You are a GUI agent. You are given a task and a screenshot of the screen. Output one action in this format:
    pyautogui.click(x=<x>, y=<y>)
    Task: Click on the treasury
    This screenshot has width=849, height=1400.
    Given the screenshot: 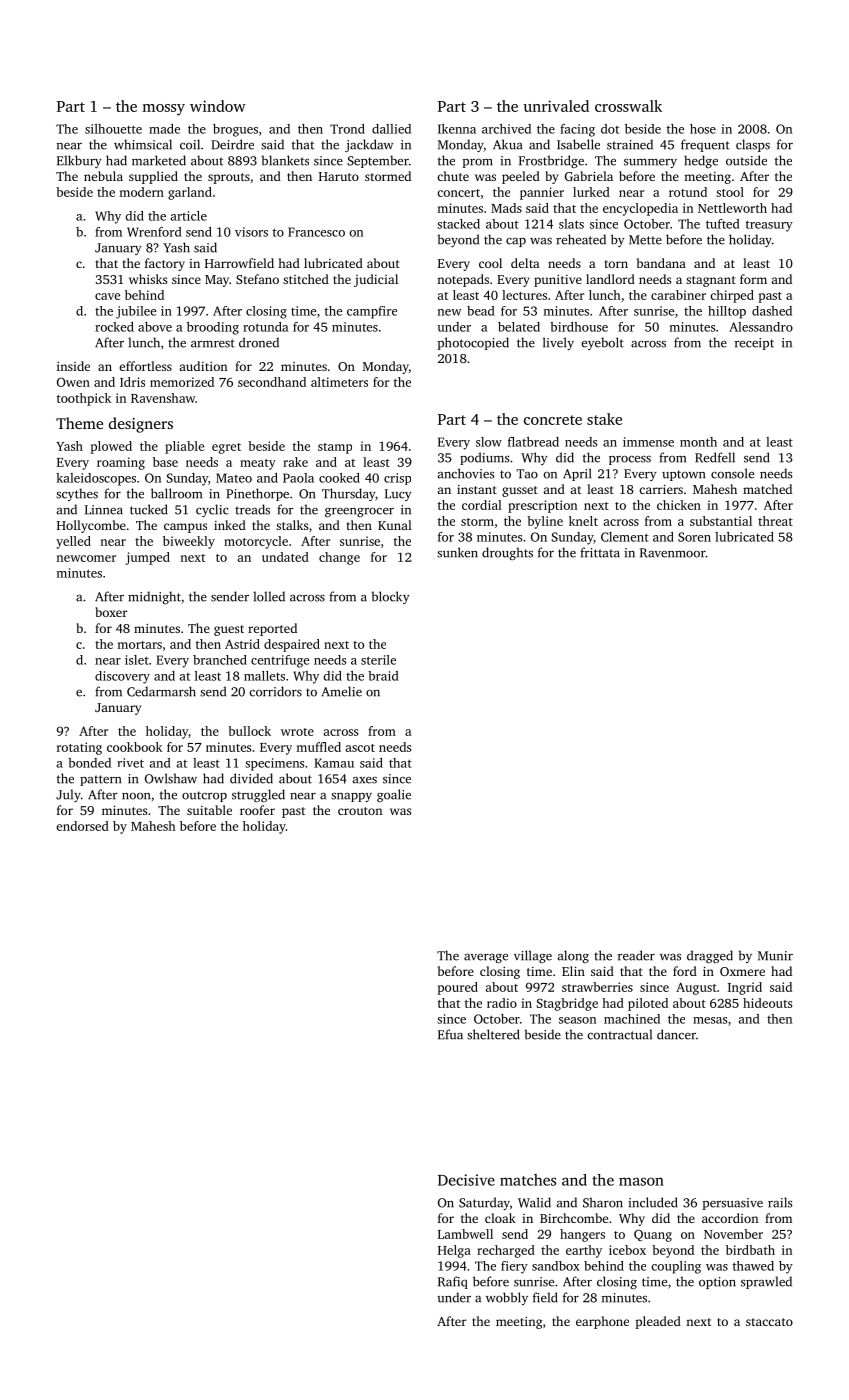 What is the action you would take?
    pyautogui.click(x=769, y=226)
